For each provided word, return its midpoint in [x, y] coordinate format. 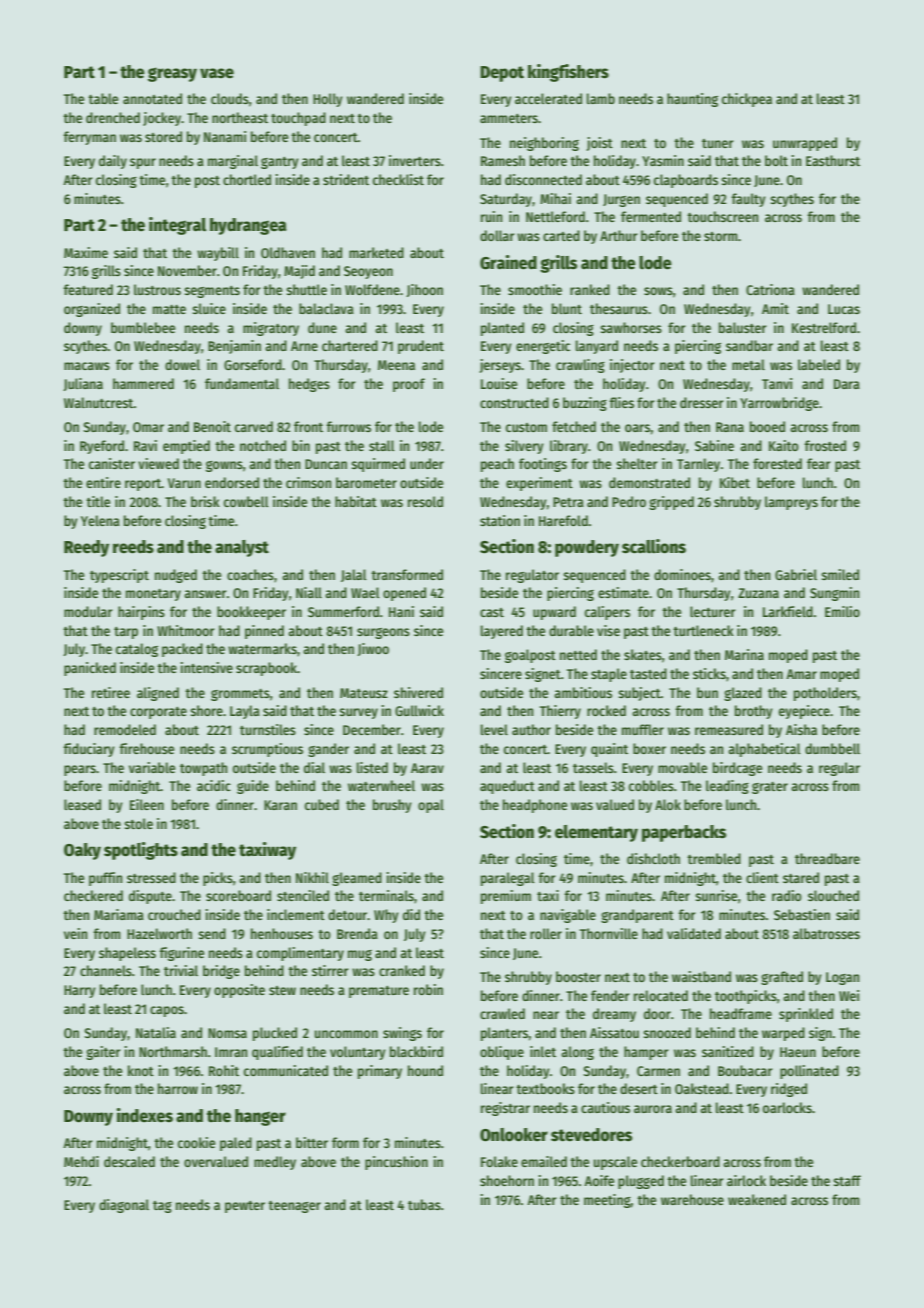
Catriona [770, 289]
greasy [172, 74]
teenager [294, 1207]
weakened [757, 1199]
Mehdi [81, 1161]
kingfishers [568, 73]
